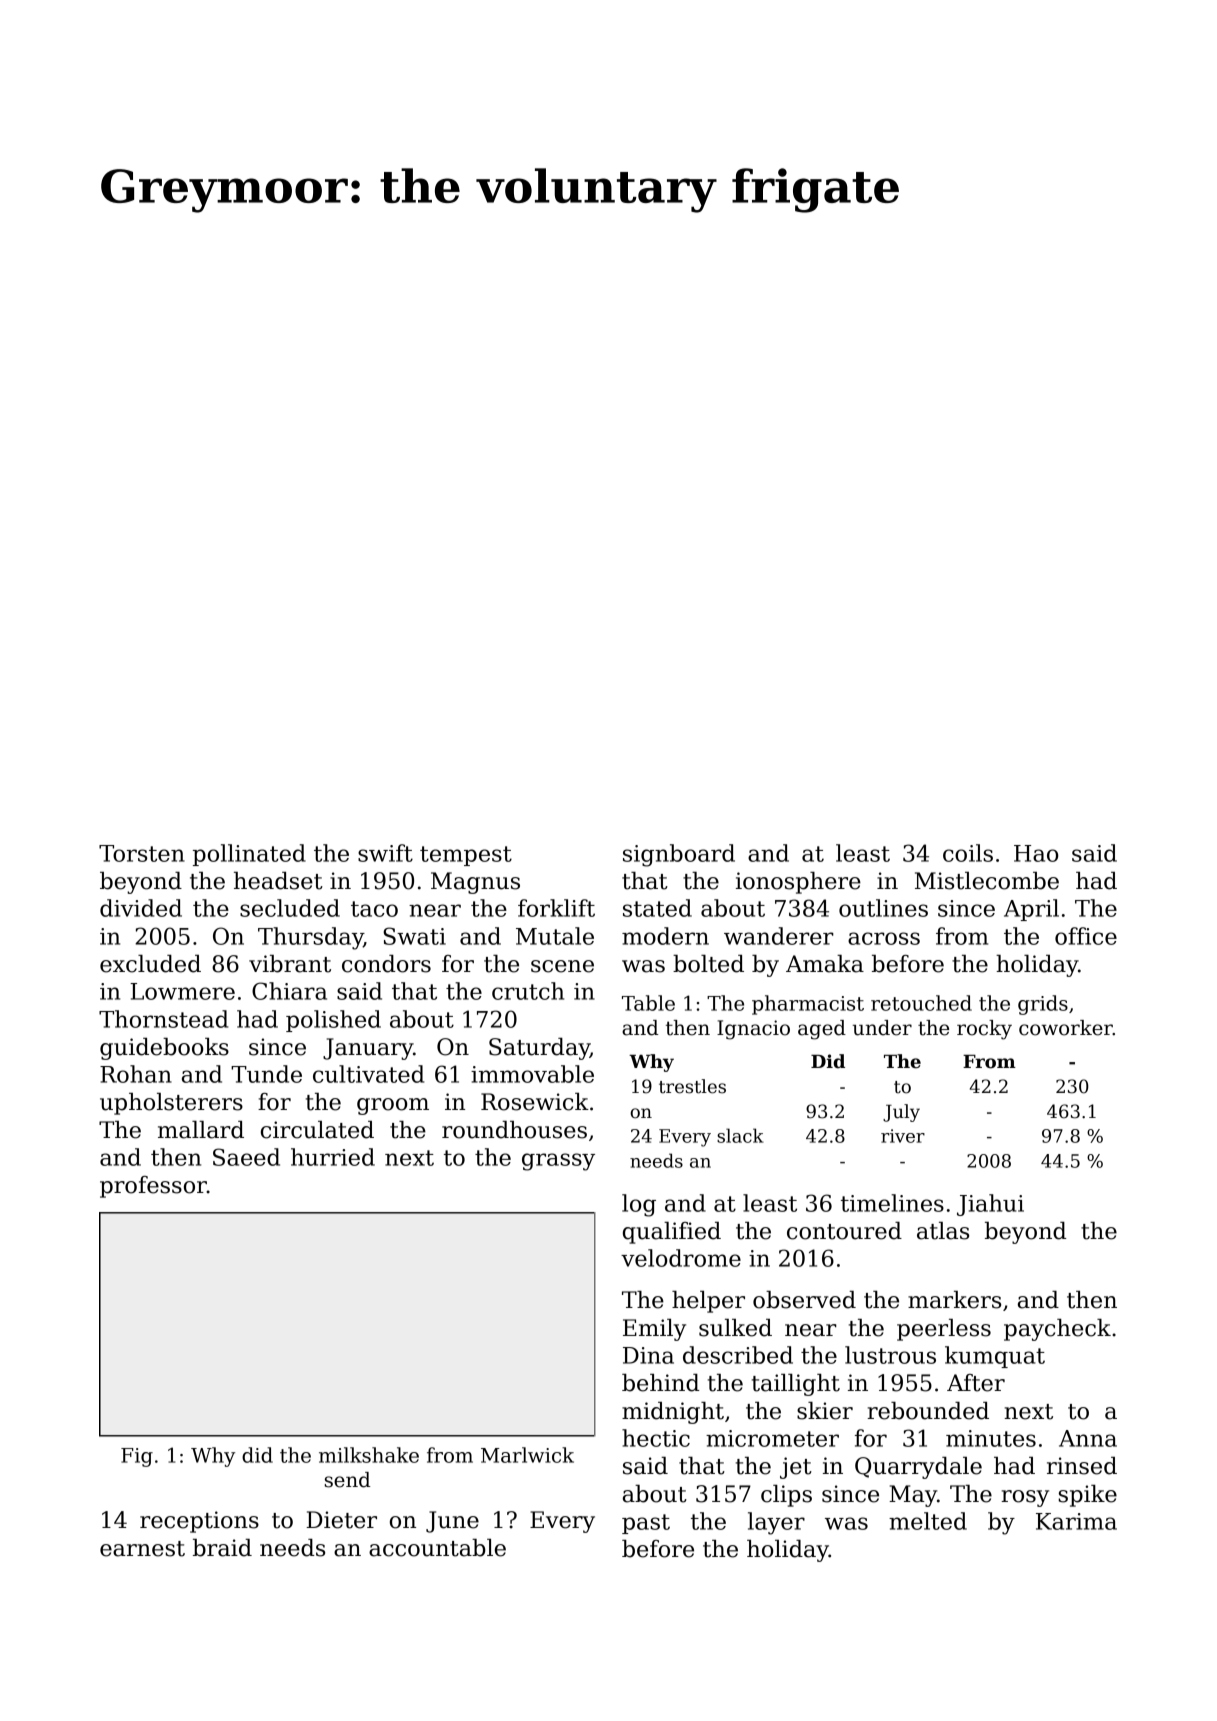  I want to click on immovable, so click(532, 1074).
